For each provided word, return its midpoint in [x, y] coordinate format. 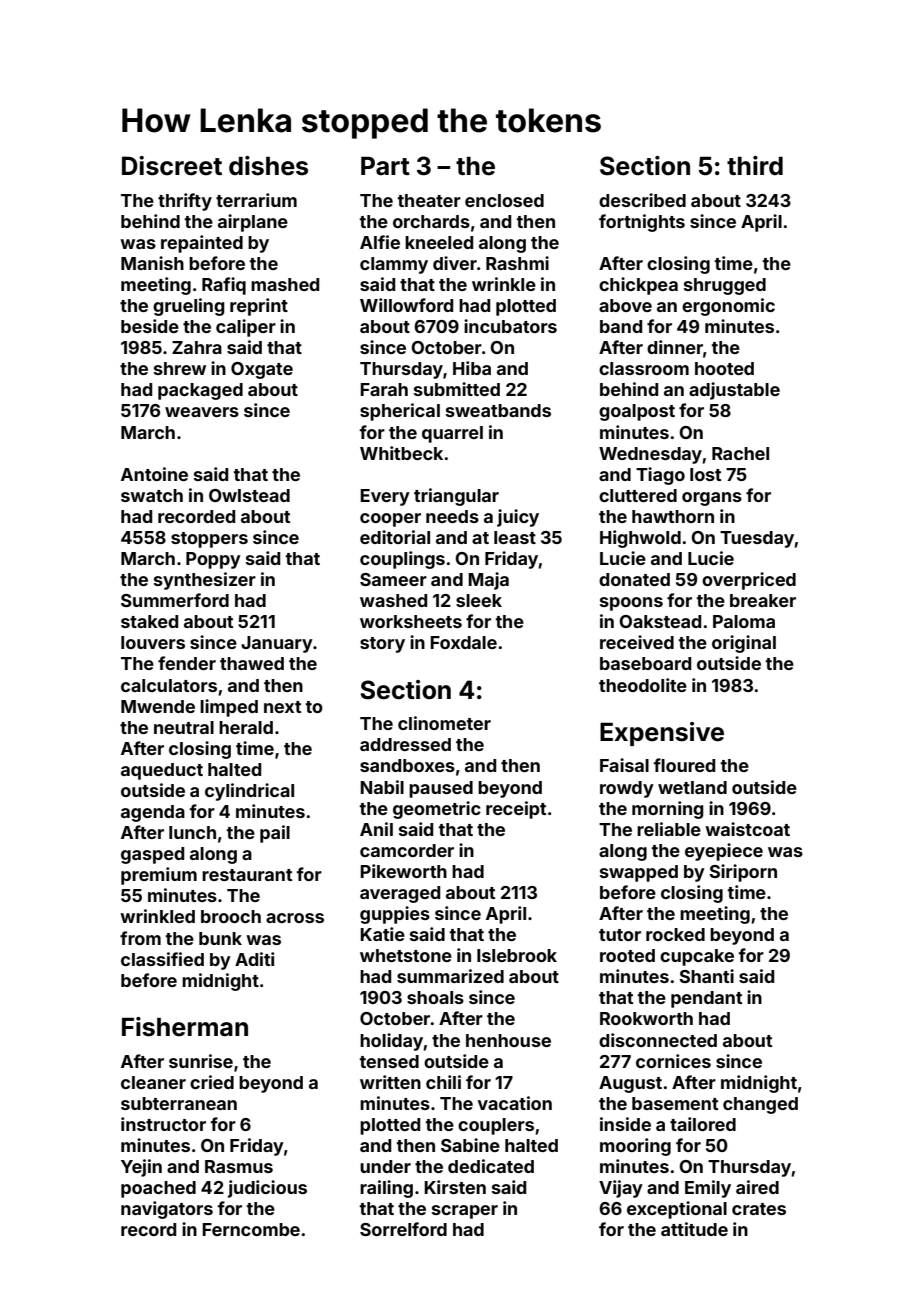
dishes [268, 166]
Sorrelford [403, 1229]
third [755, 165]
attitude [694, 1229]
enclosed [504, 200]
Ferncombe [251, 1229]
